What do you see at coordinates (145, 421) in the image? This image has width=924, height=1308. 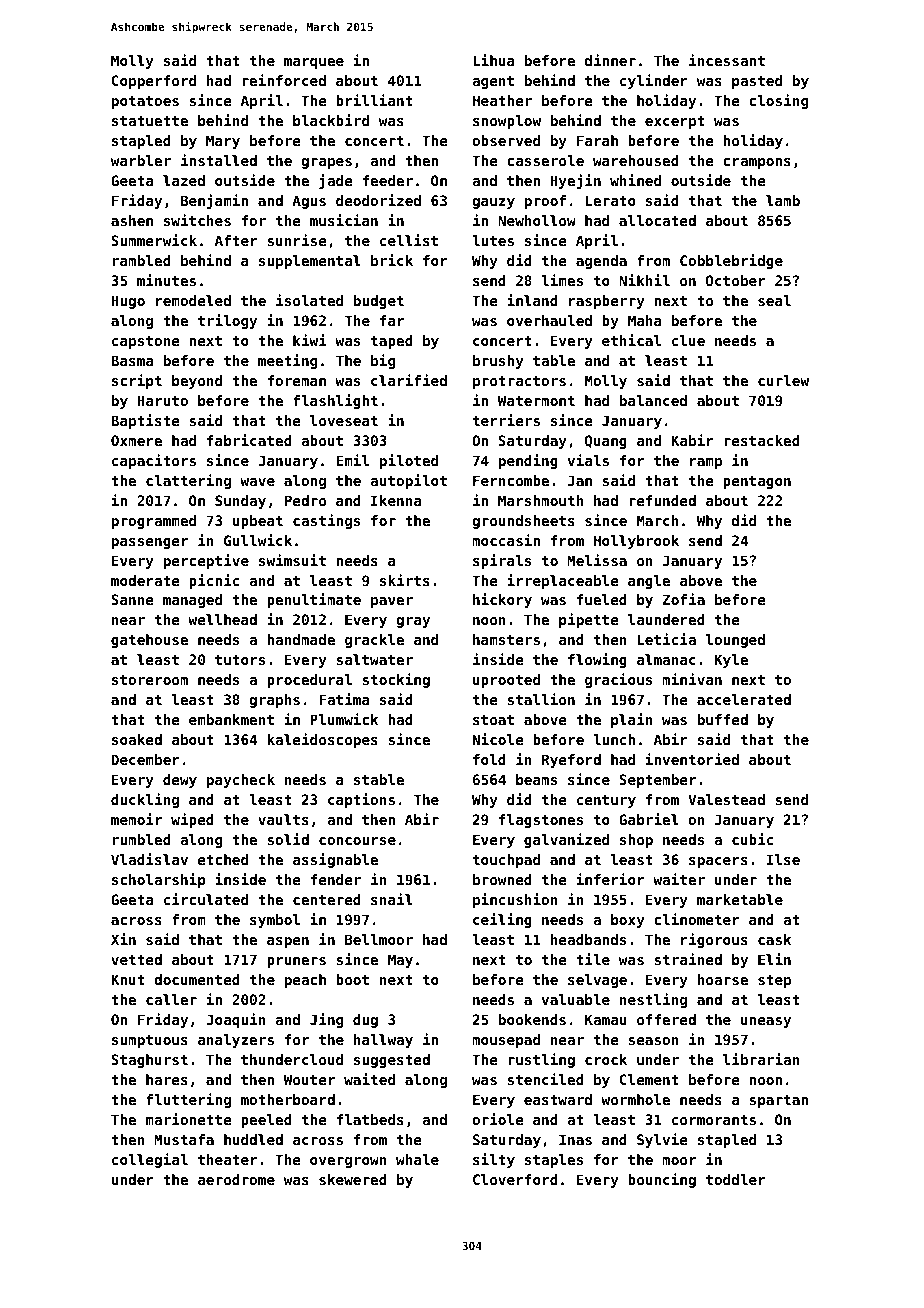 I see `Baptiste` at bounding box center [145, 421].
